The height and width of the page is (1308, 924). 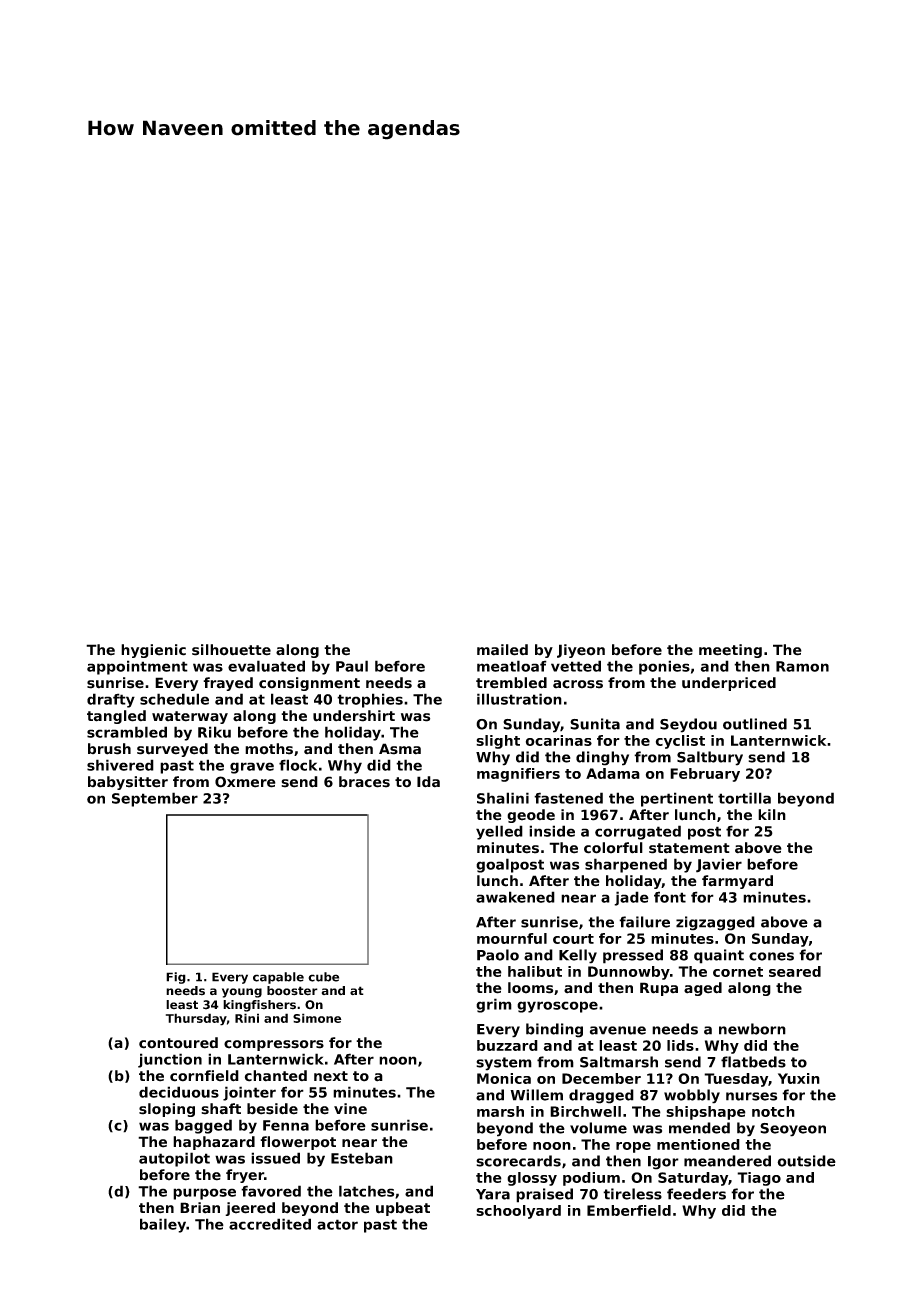 I want to click on yelled, so click(x=499, y=832).
